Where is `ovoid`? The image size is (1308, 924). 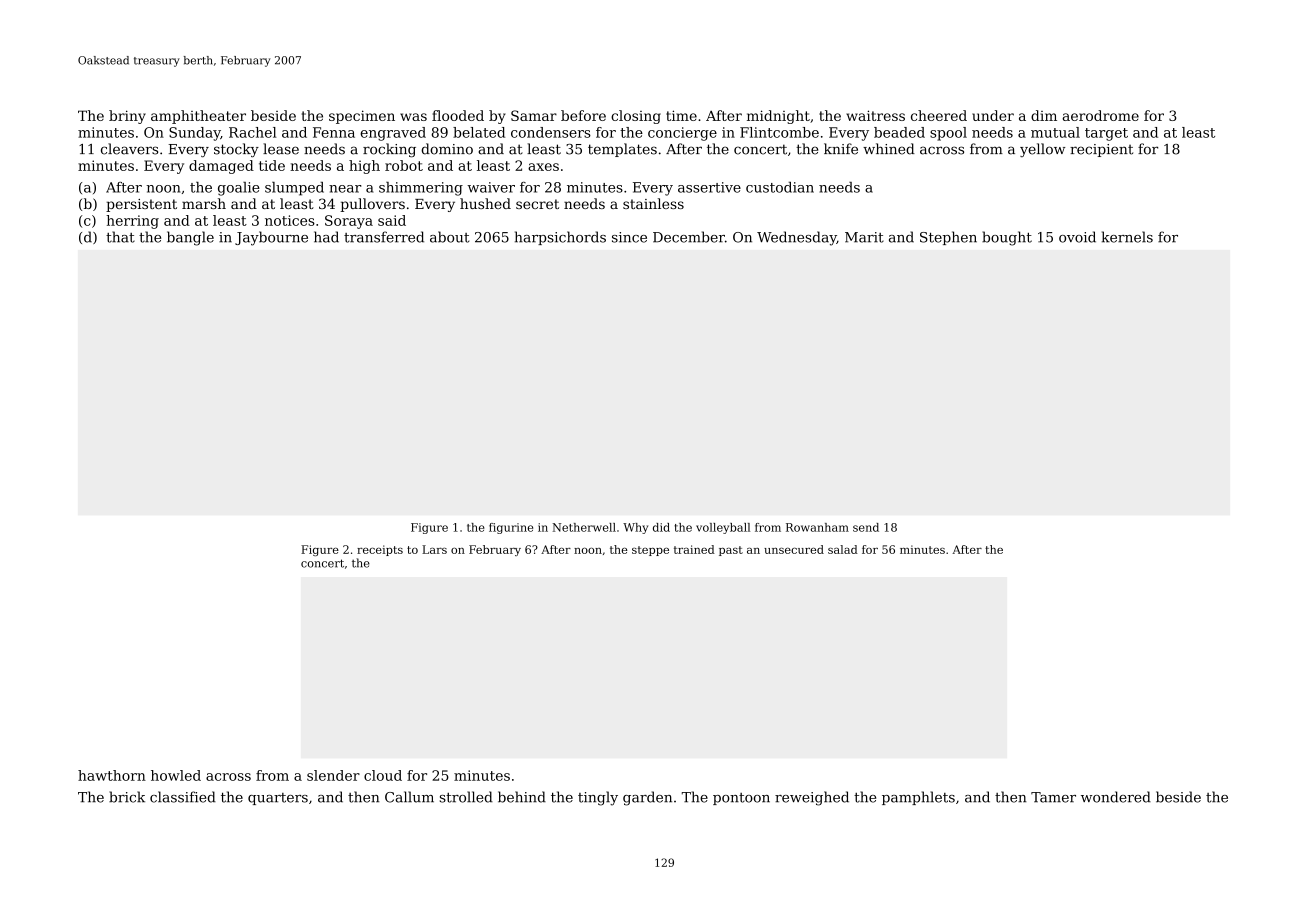 ovoid is located at coordinates (1077, 237).
